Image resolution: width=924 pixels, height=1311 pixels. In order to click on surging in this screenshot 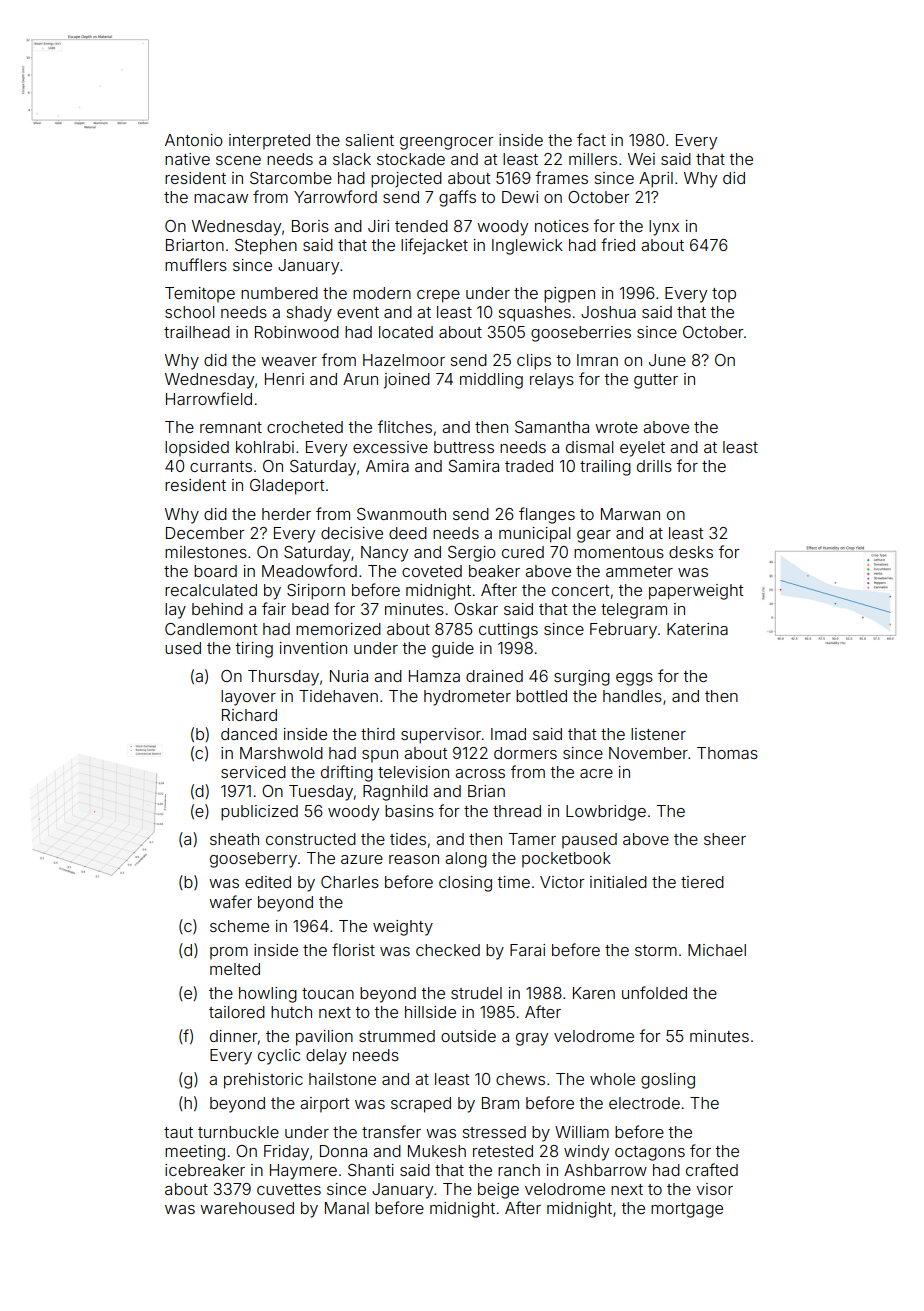, I will do `click(582, 678)`.
